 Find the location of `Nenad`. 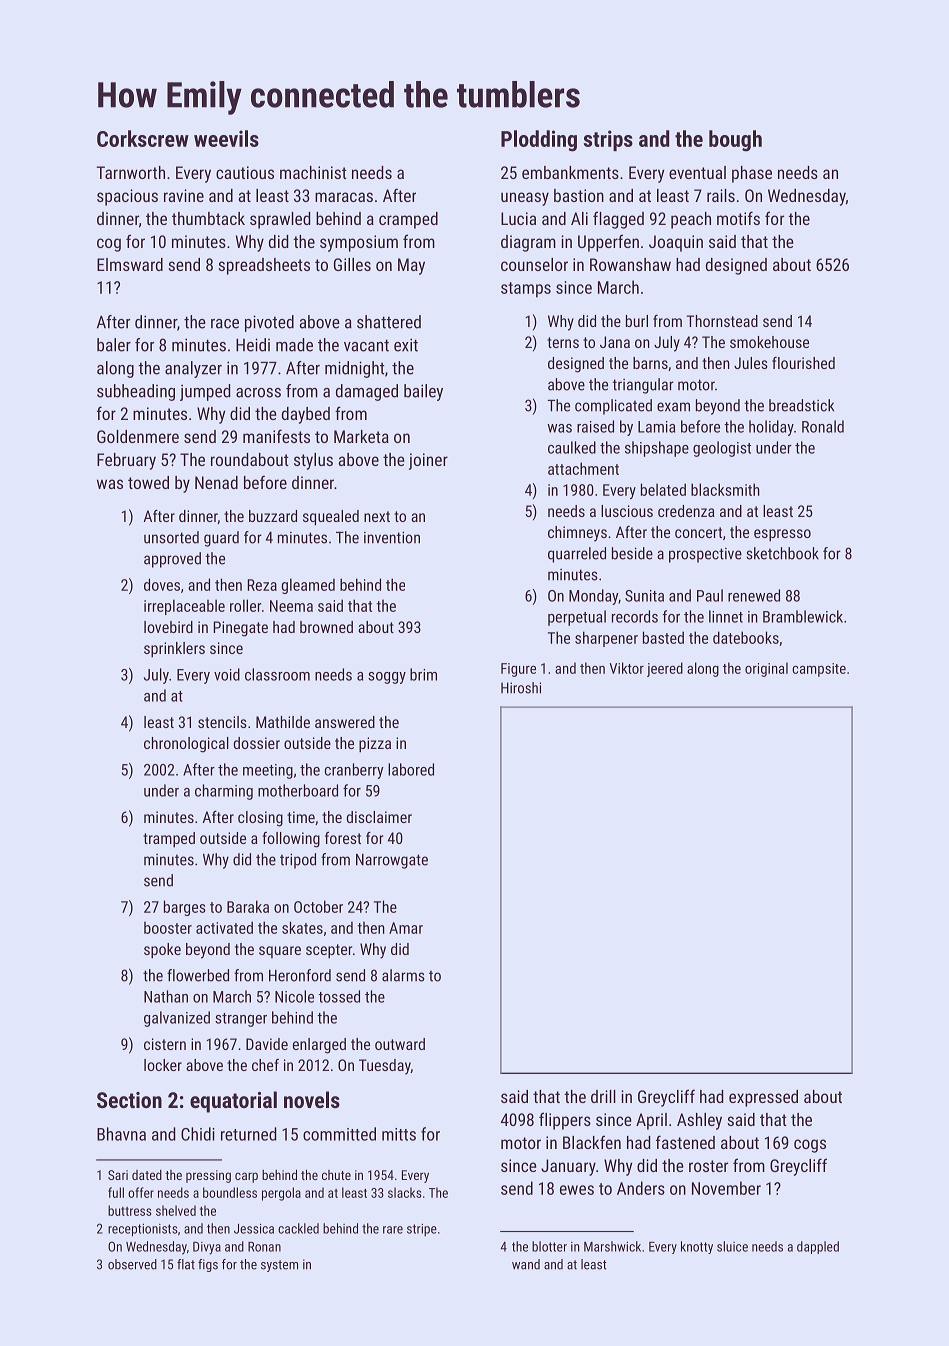

Nenad is located at coordinates (216, 482).
